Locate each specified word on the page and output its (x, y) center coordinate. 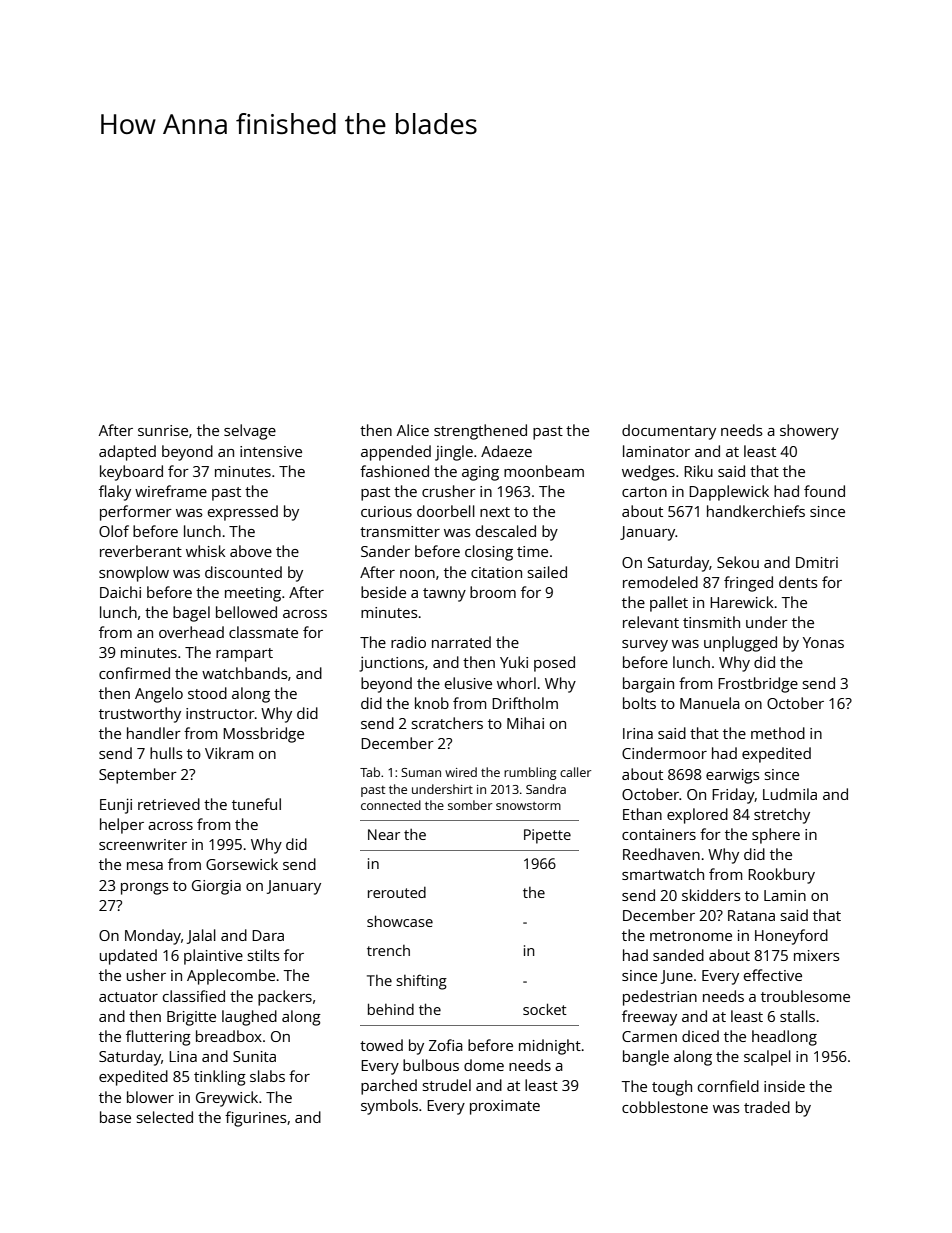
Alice (413, 430)
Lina (183, 1056)
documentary (669, 432)
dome (484, 1065)
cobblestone (665, 1107)
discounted (243, 572)
